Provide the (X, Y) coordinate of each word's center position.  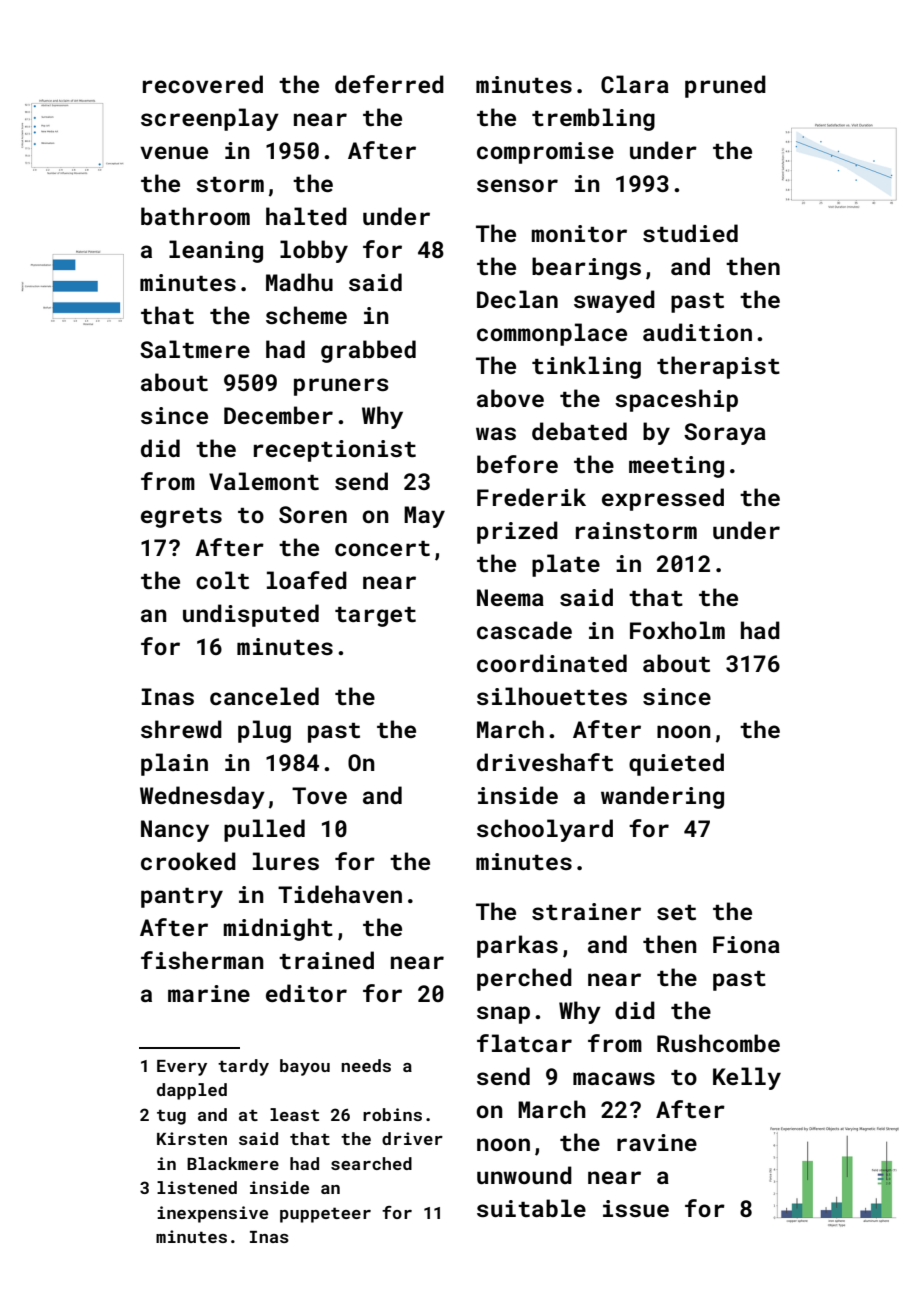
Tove (319, 795)
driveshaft (545, 762)
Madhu (299, 282)
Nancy (175, 831)
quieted (676, 764)
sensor (517, 185)
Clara (635, 84)
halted (306, 216)
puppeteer (325, 1215)
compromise (545, 153)
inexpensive (212, 1214)
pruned (725, 86)
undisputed (251, 615)
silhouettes (552, 696)
